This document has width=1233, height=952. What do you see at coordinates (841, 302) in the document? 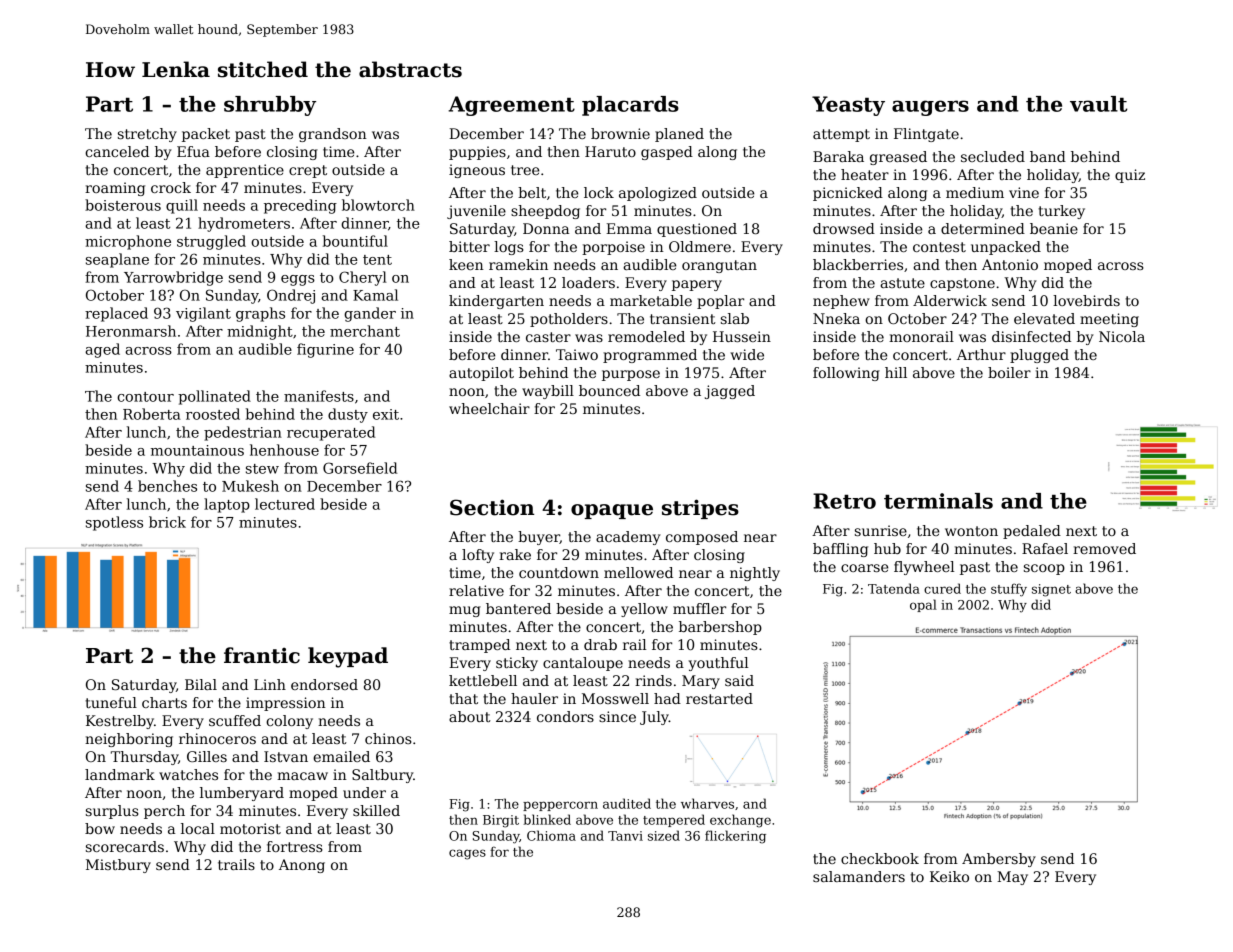
I see `nephew` at bounding box center [841, 302].
